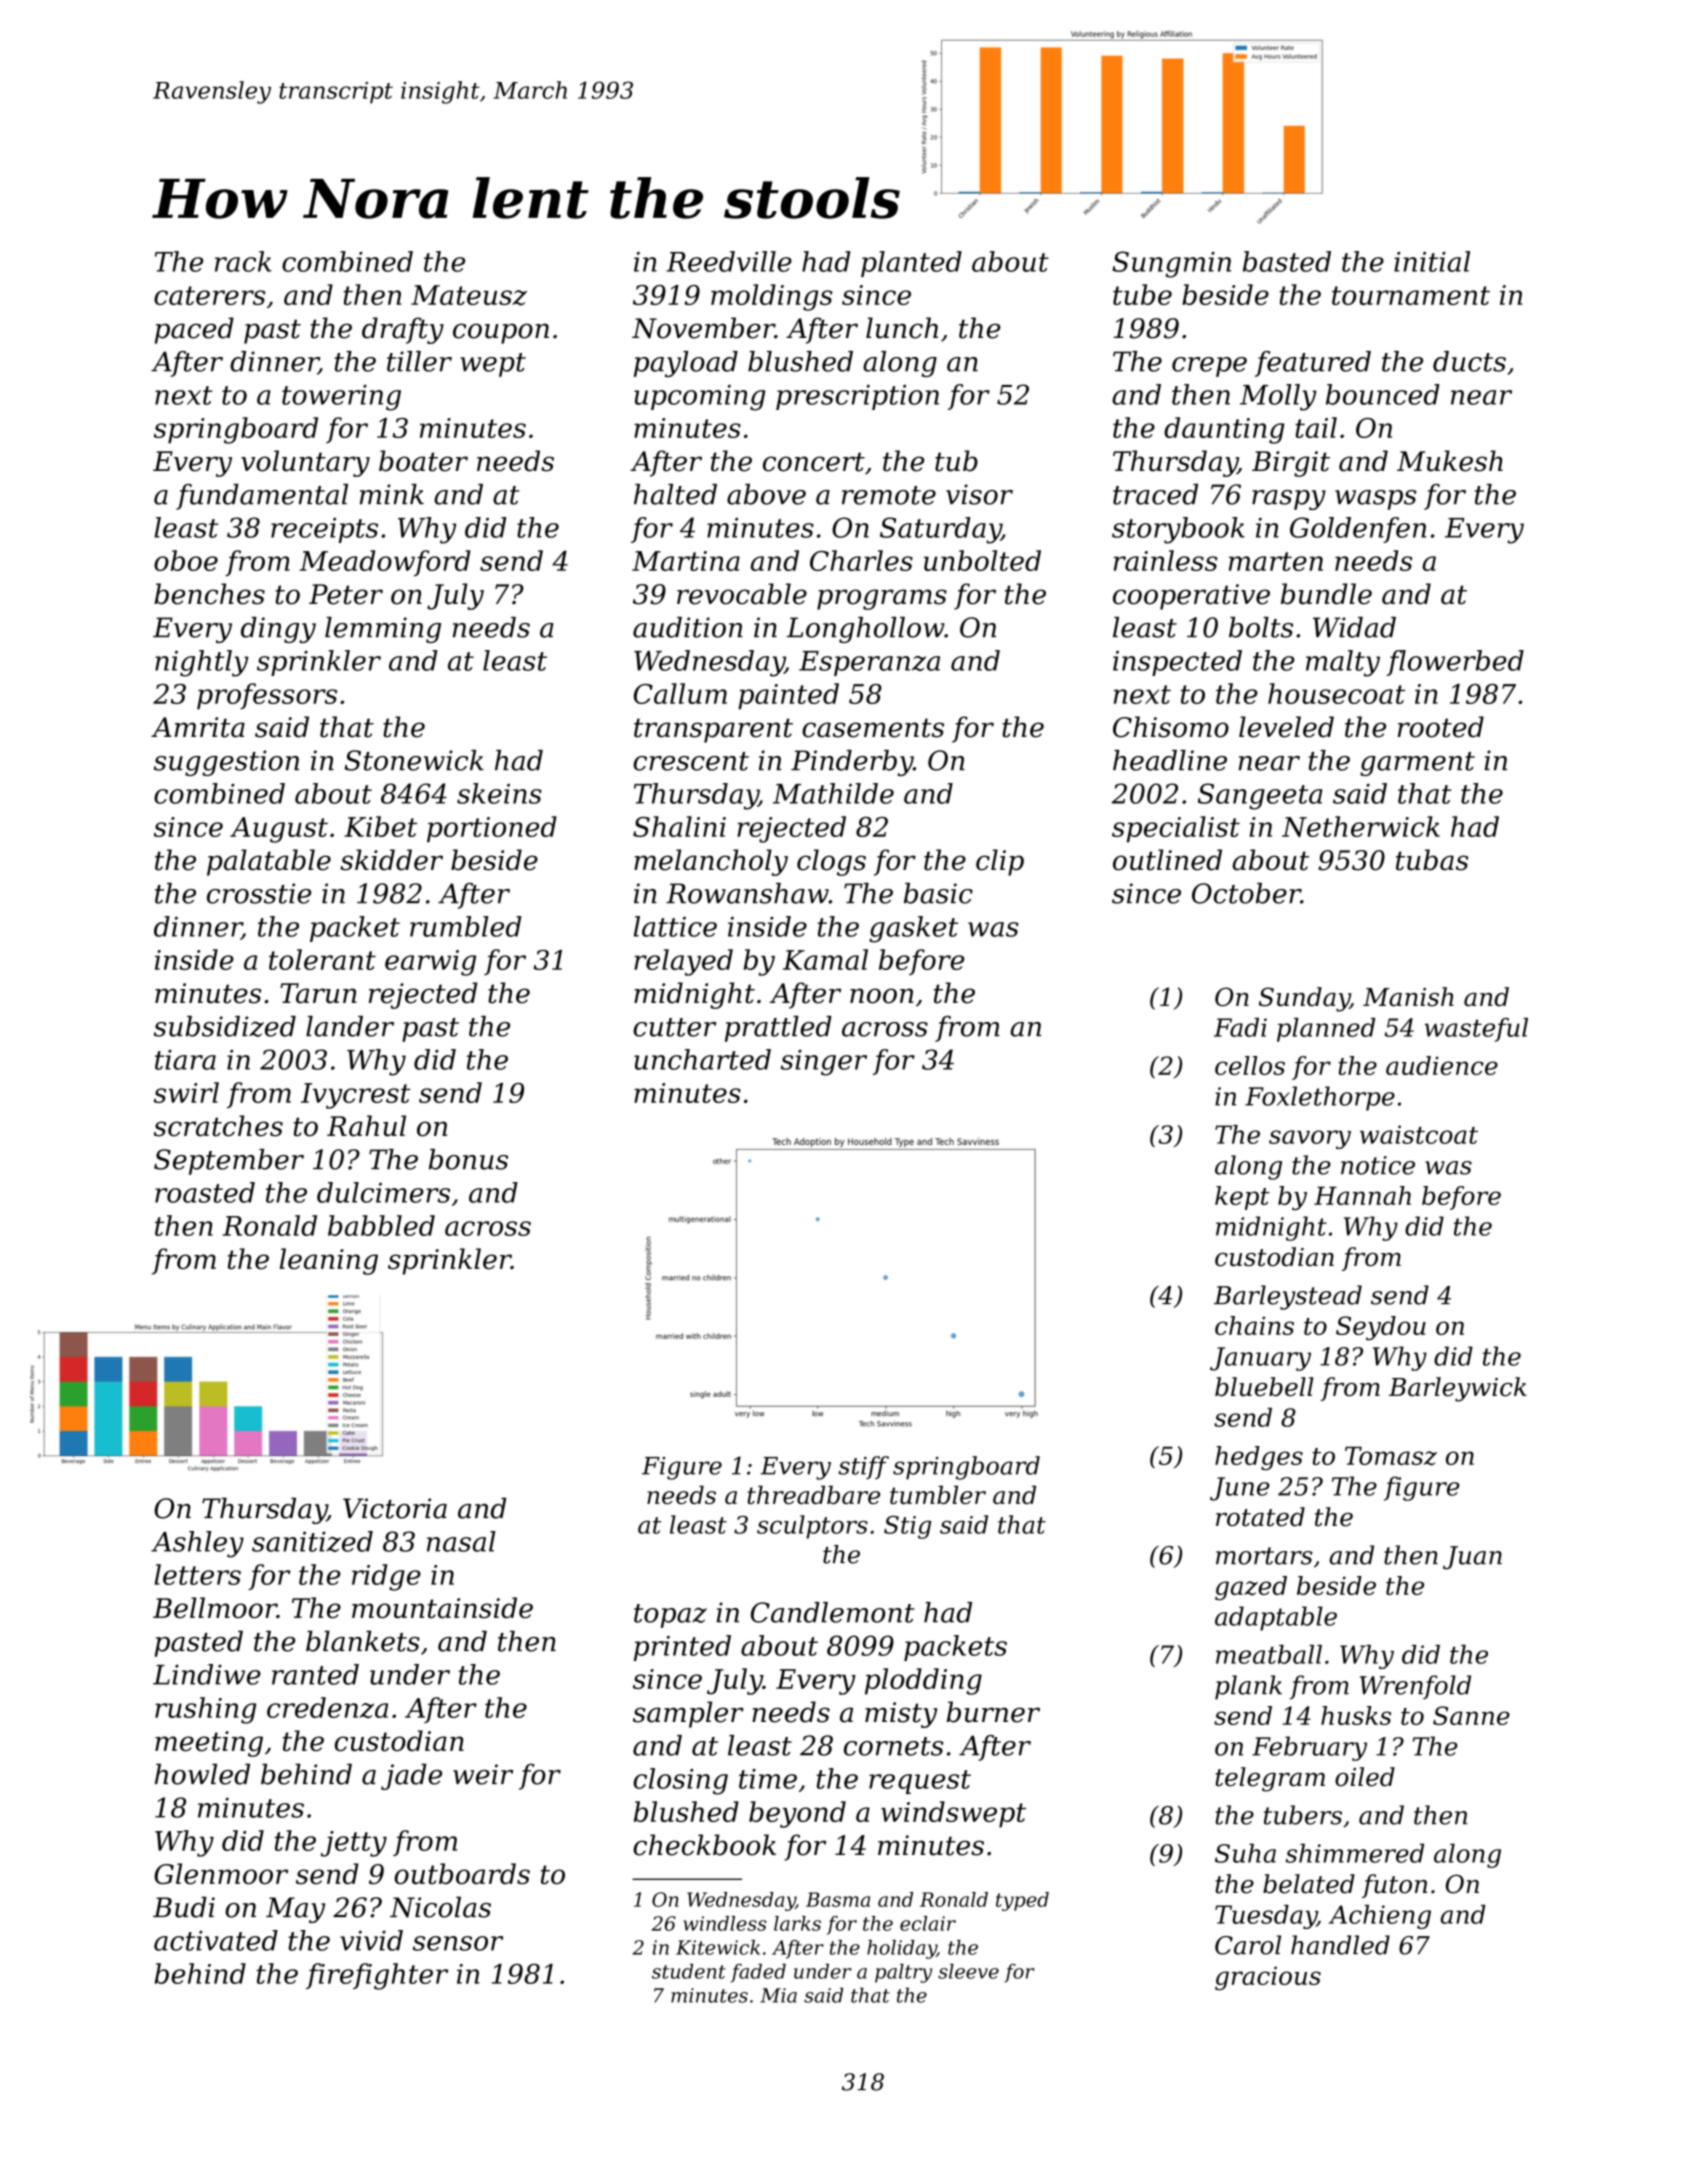  Describe the element at coordinates (1356, 1715) in the image. I see `husks` at that location.
